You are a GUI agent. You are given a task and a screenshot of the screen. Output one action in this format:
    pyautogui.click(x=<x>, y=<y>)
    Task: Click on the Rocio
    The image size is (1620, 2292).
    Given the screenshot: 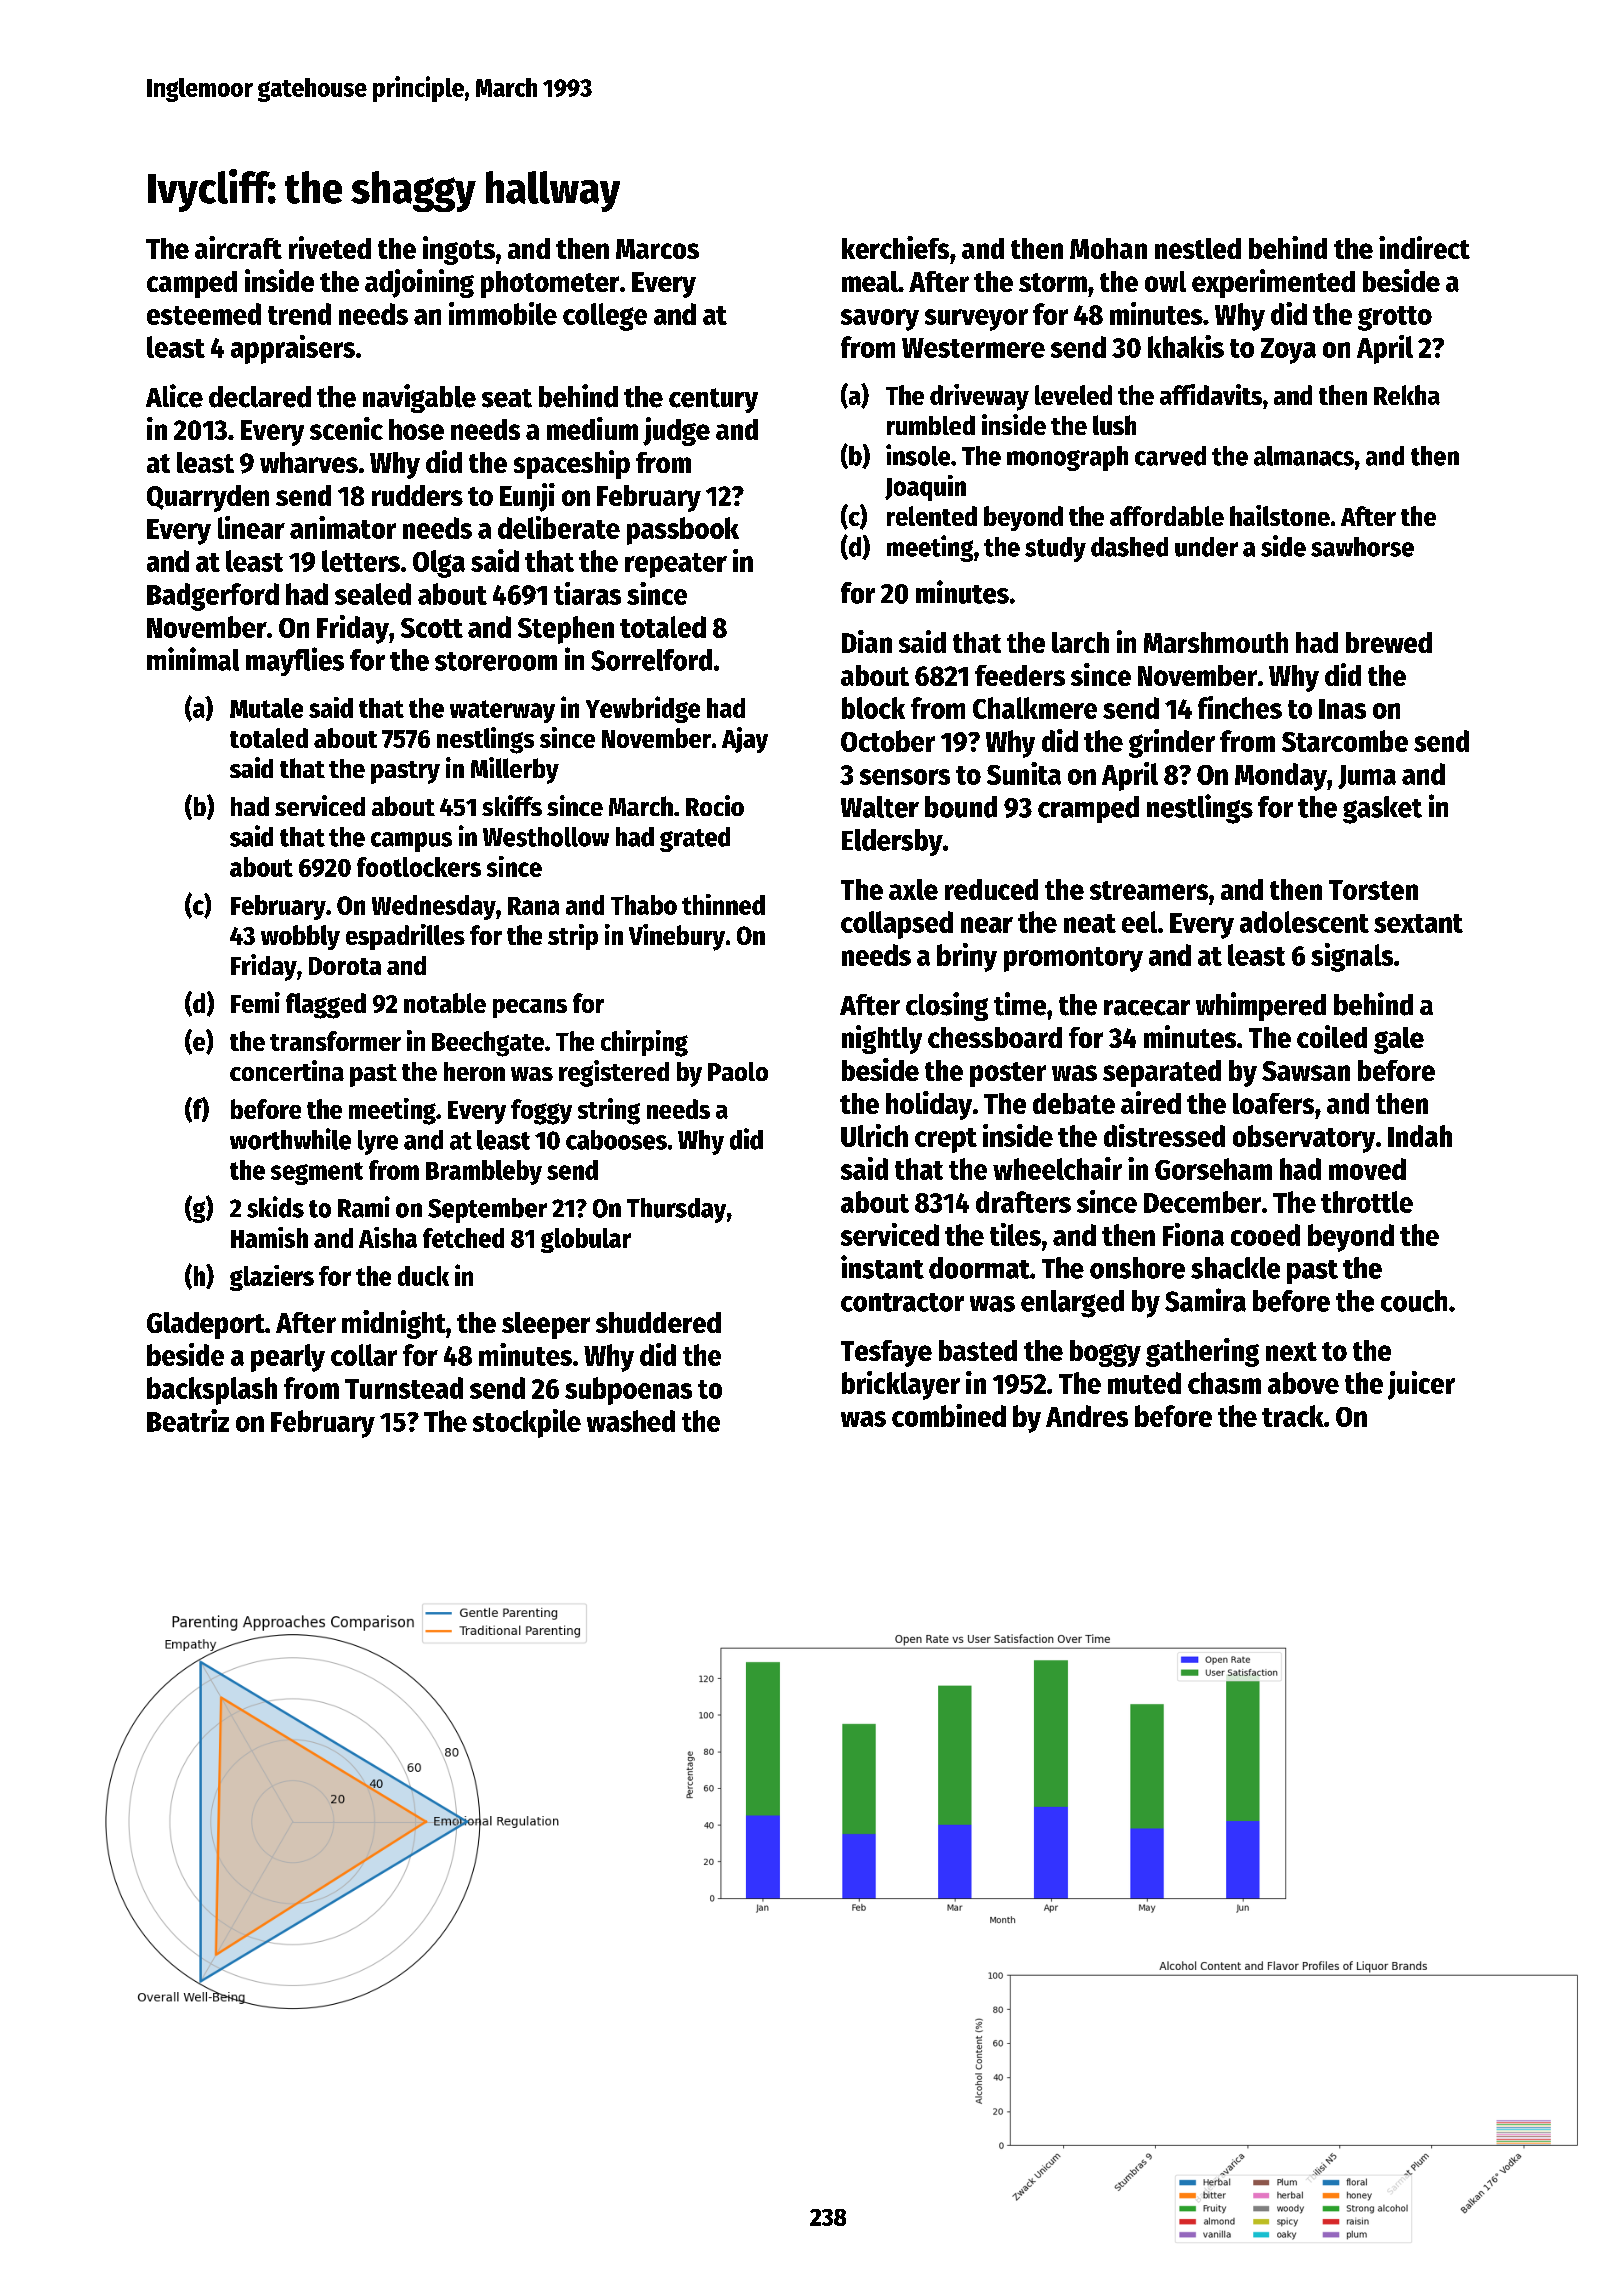 What is the action you would take?
    pyautogui.click(x=715, y=805)
